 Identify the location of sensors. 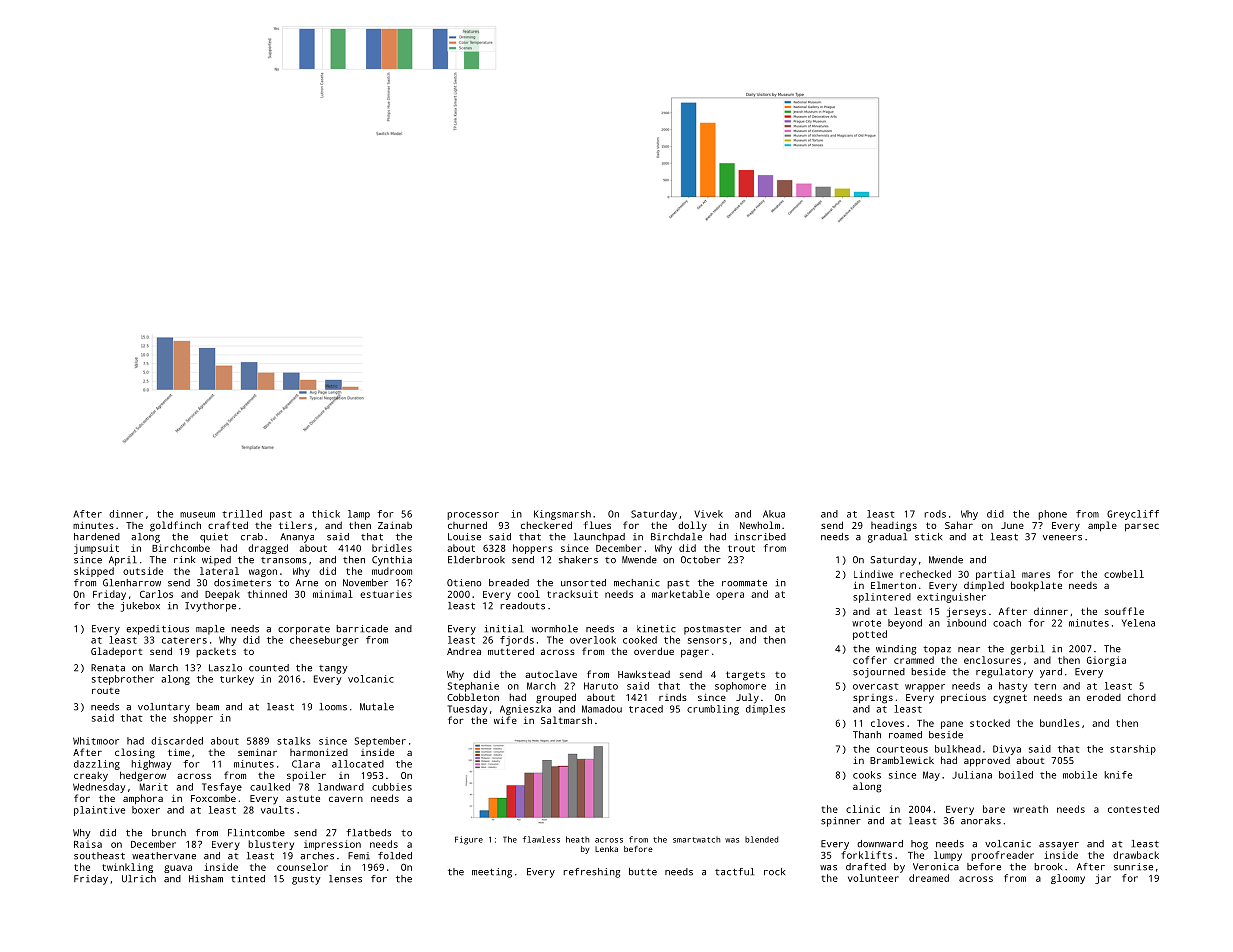
(707, 641).
